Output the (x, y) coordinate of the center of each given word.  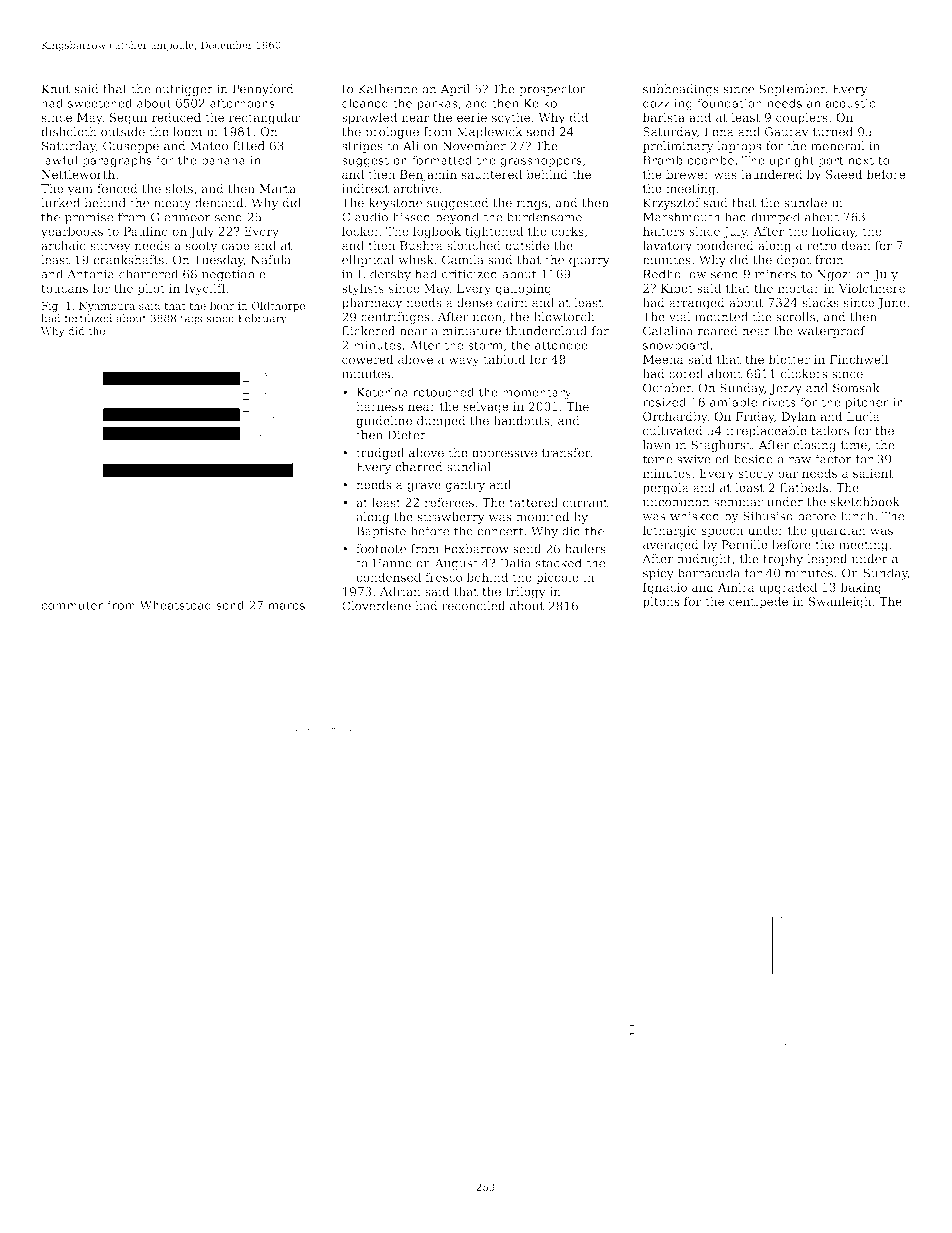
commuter (72, 605)
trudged (380, 454)
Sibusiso (768, 516)
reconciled (473, 606)
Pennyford (263, 90)
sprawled (369, 118)
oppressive (504, 454)
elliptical (368, 261)
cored (686, 374)
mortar (799, 288)
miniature (471, 331)
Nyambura (107, 306)
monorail (838, 146)
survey (110, 248)
